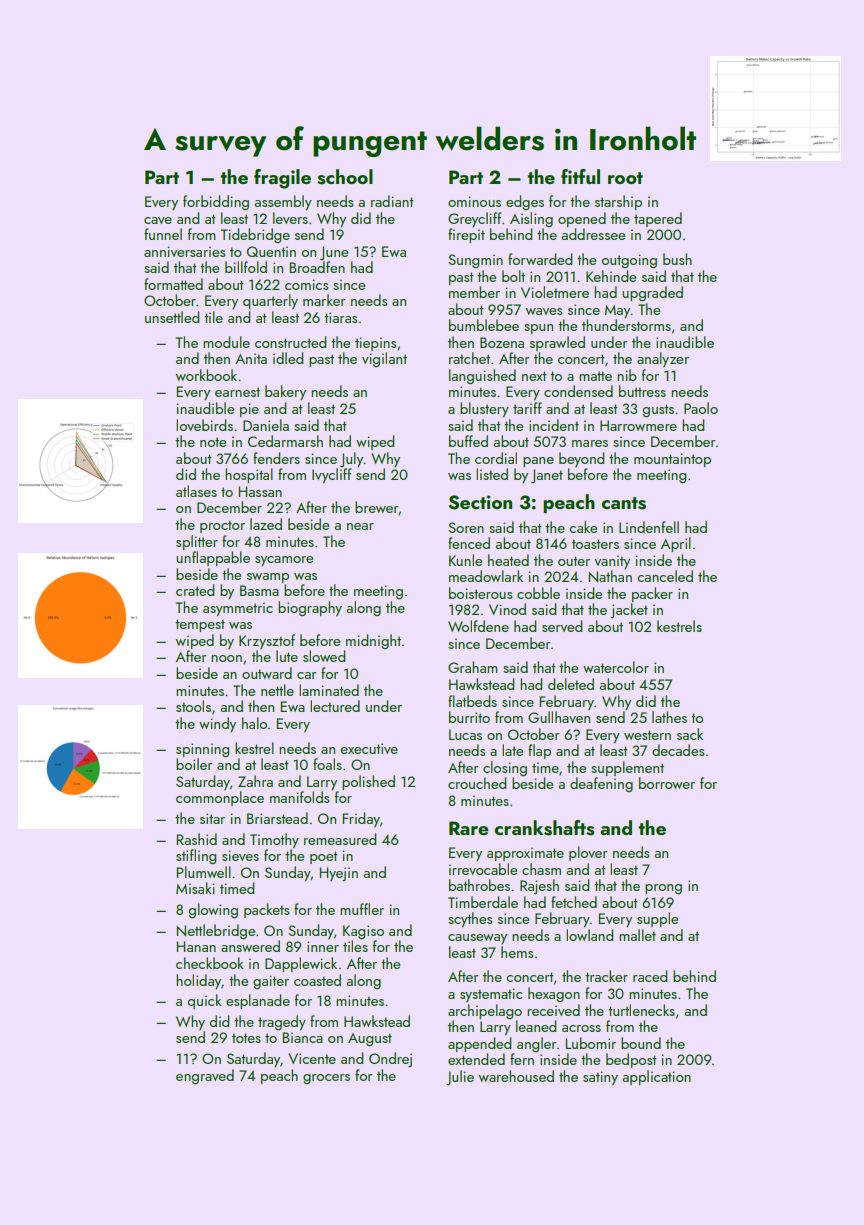  I want to click on bathrobes, so click(479, 885).
